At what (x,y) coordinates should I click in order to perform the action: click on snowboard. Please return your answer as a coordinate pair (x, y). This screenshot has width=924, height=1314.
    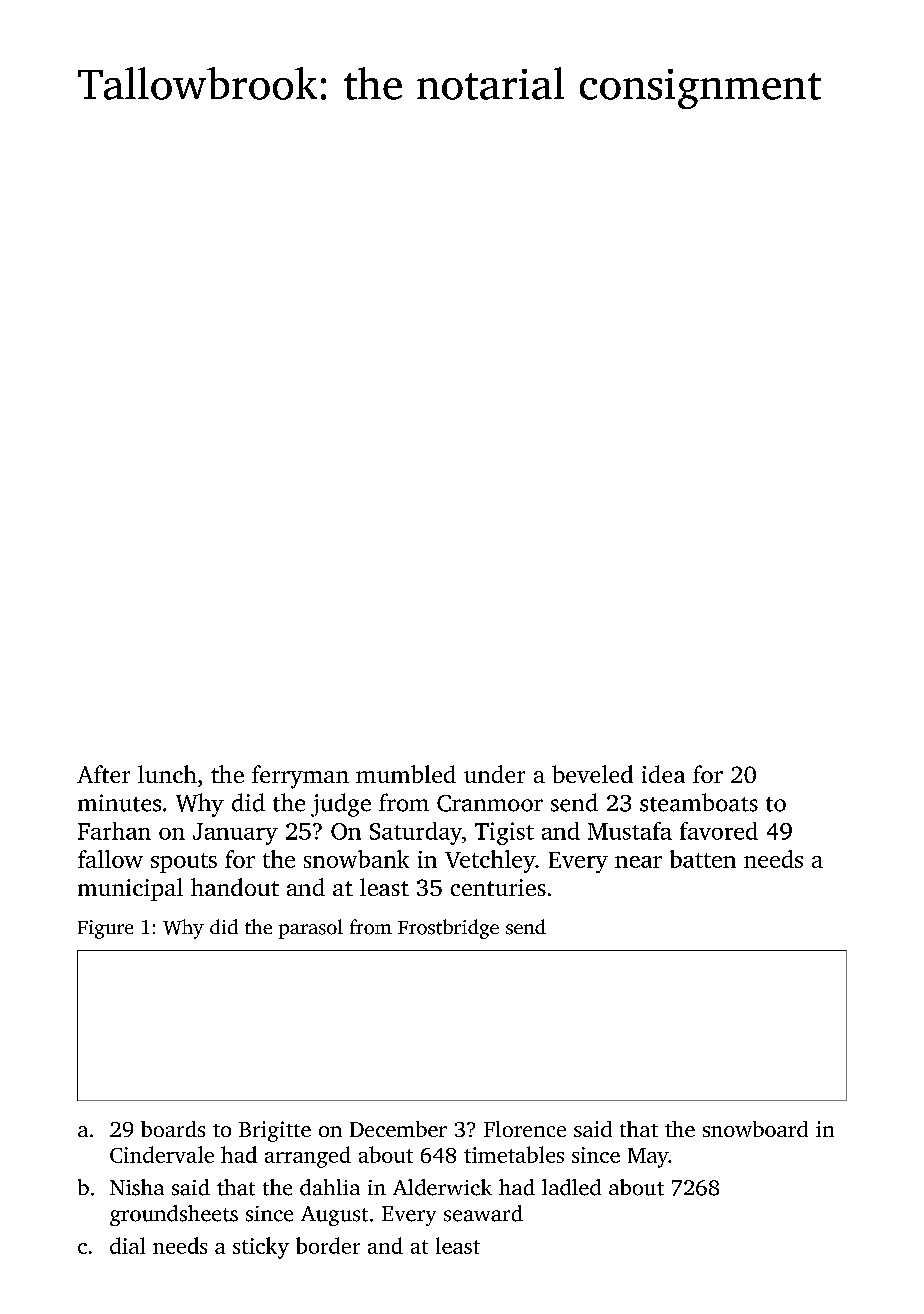
    Looking at the image, I should click on (755, 1129).
